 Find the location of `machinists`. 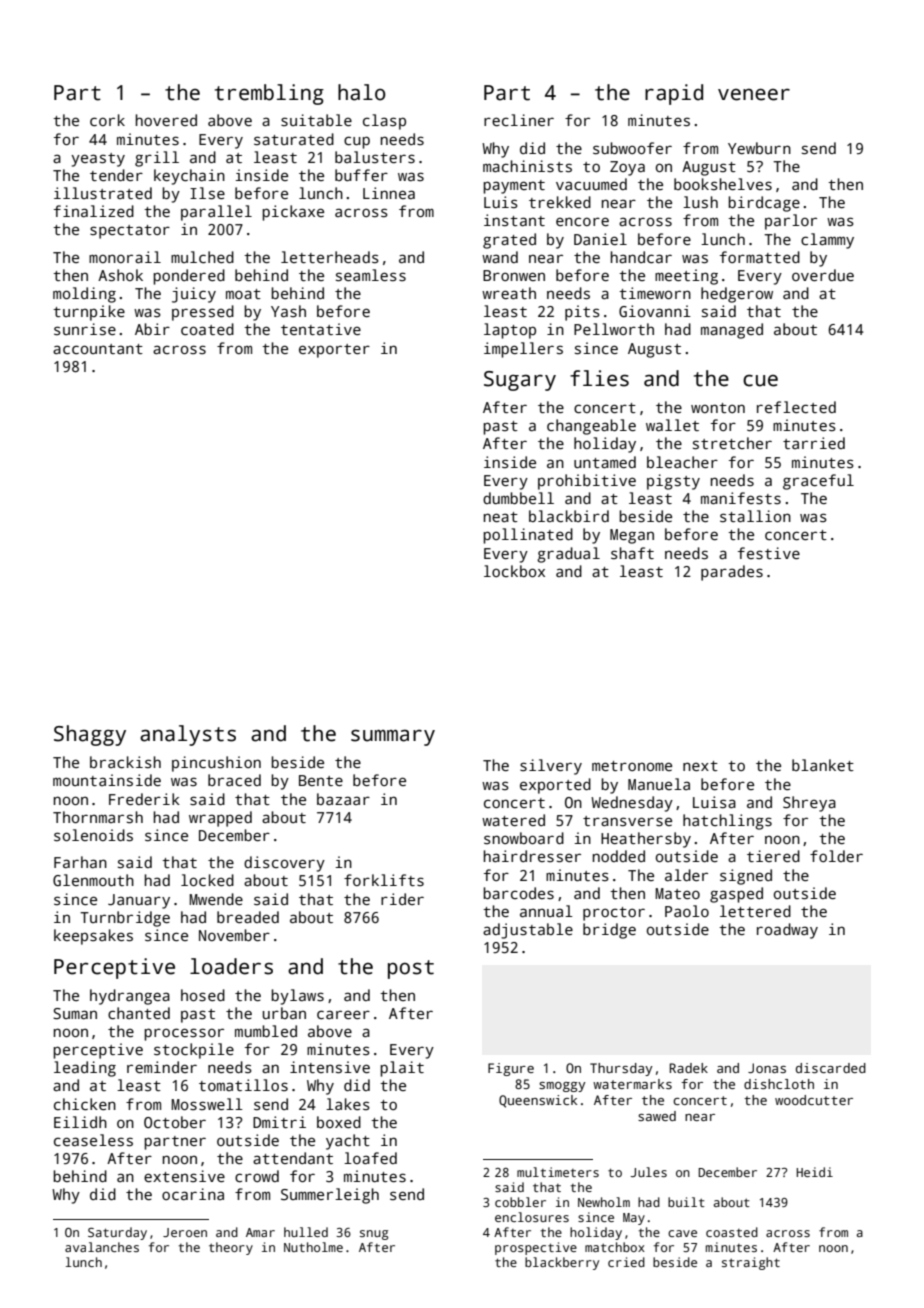

machinists is located at coordinates (527, 166).
